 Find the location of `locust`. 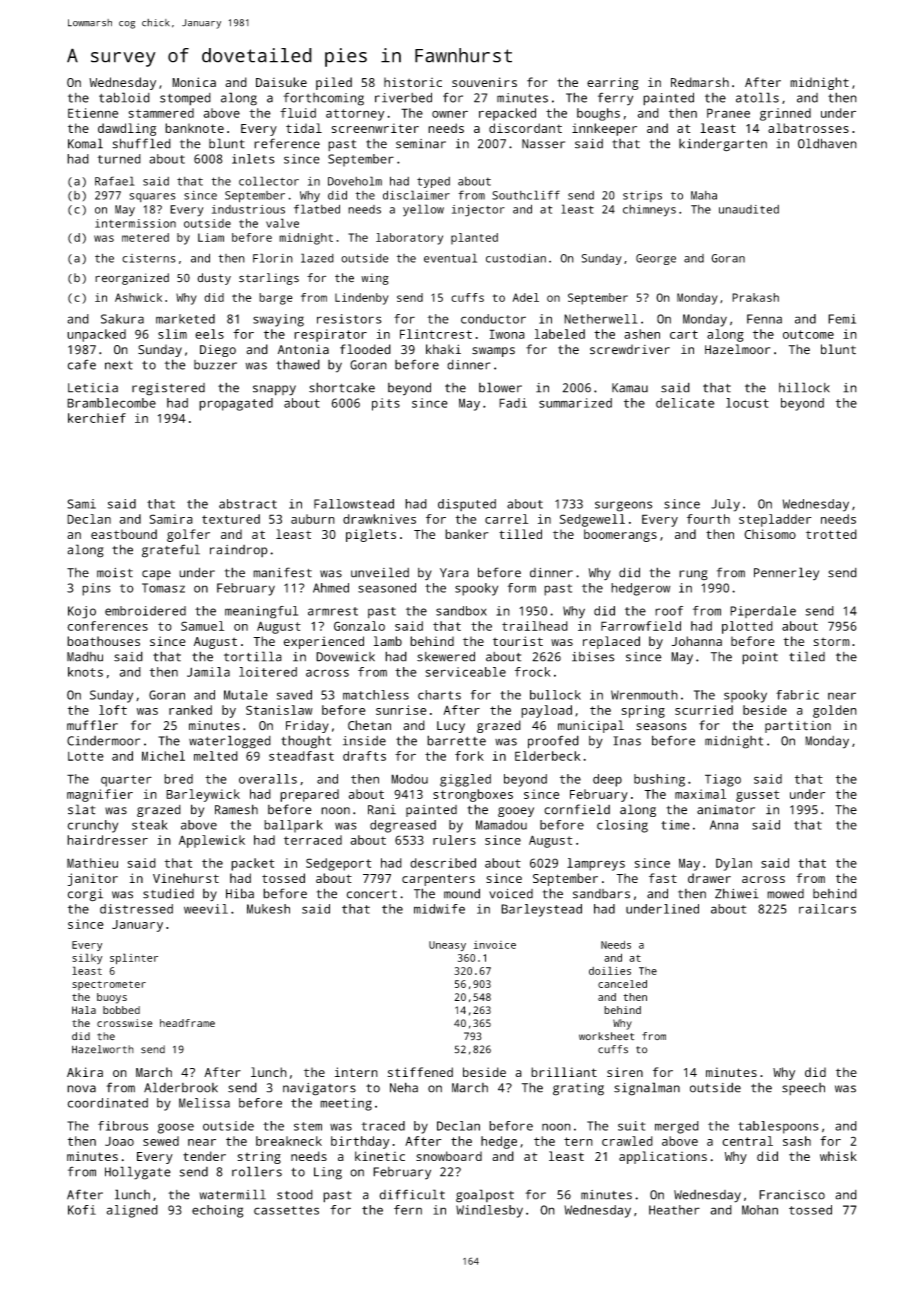

locust is located at coordinates (747, 403).
